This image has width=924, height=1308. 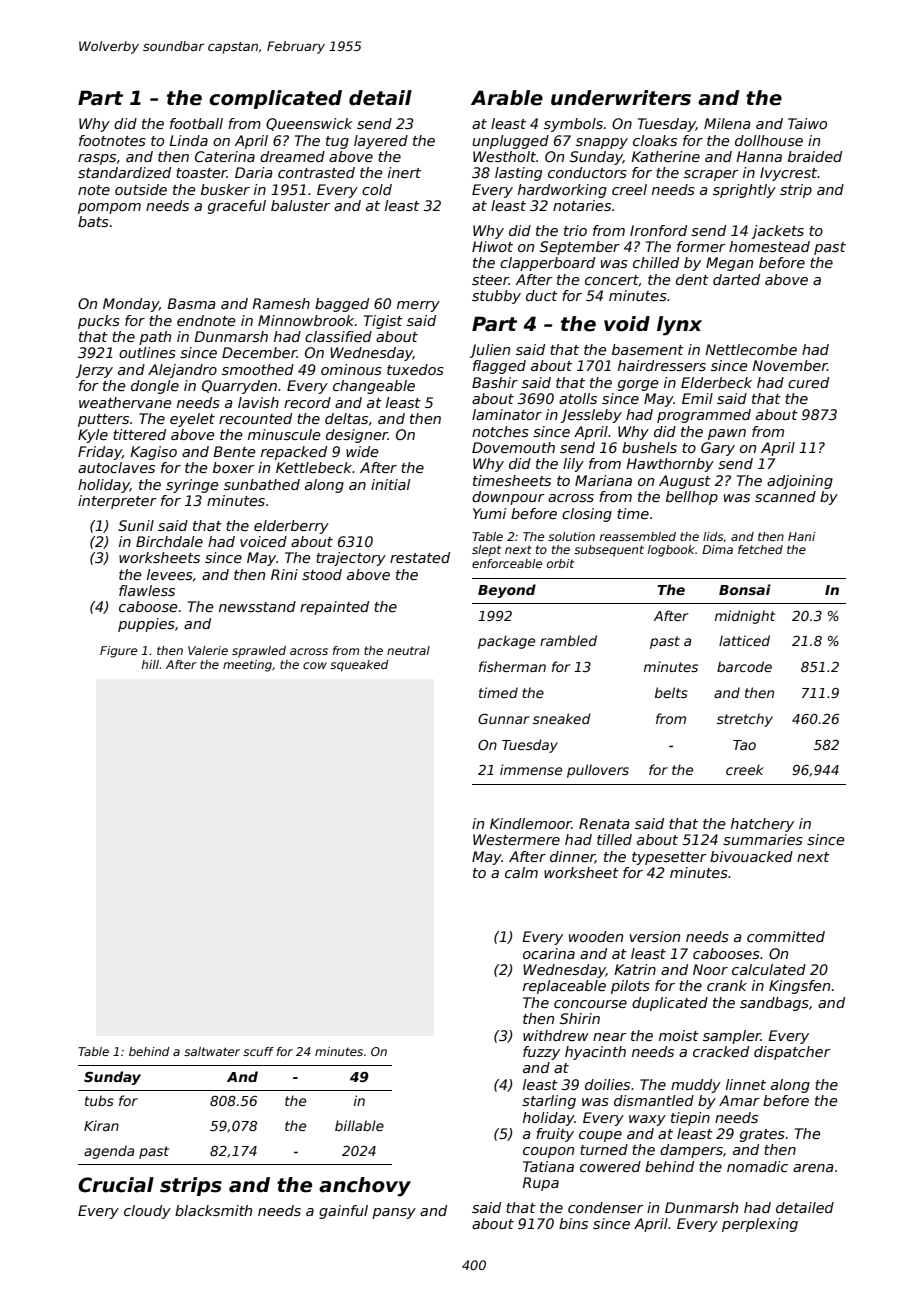 I want to click on meeting, so click(x=247, y=666).
